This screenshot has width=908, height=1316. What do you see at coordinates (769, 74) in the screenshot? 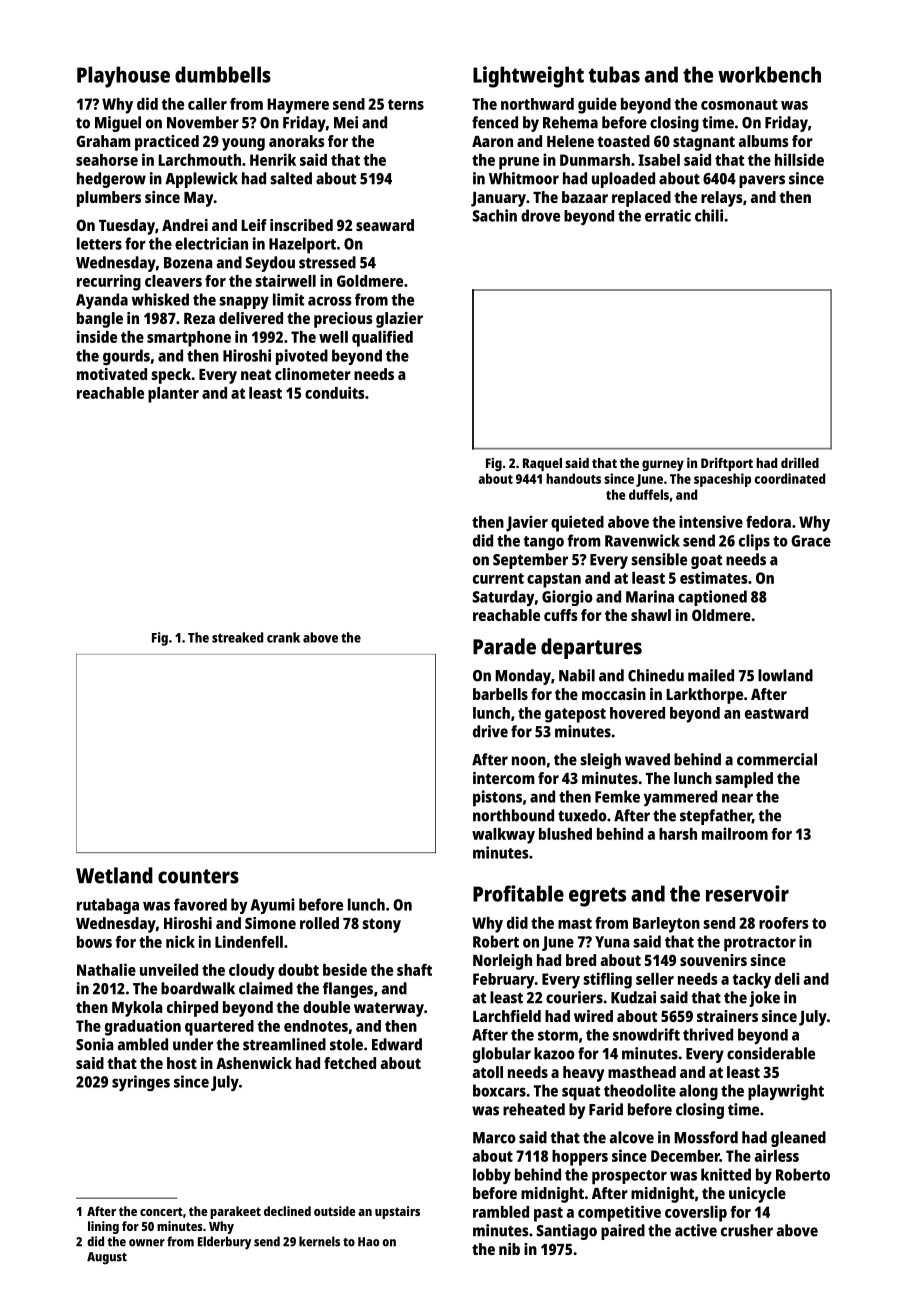
I see `workbench` at bounding box center [769, 74].
